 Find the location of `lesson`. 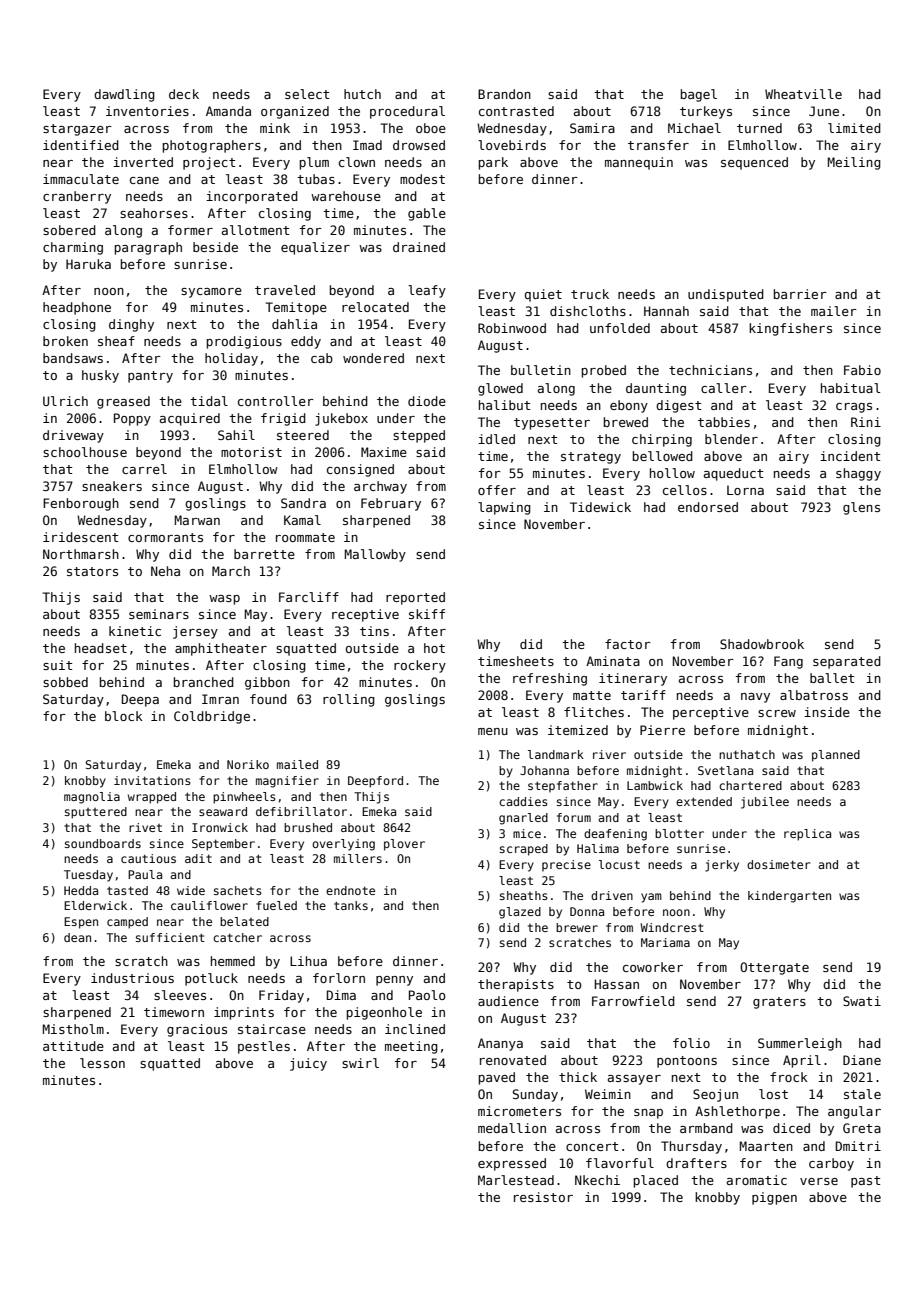

lesson is located at coordinates (102, 1063).
